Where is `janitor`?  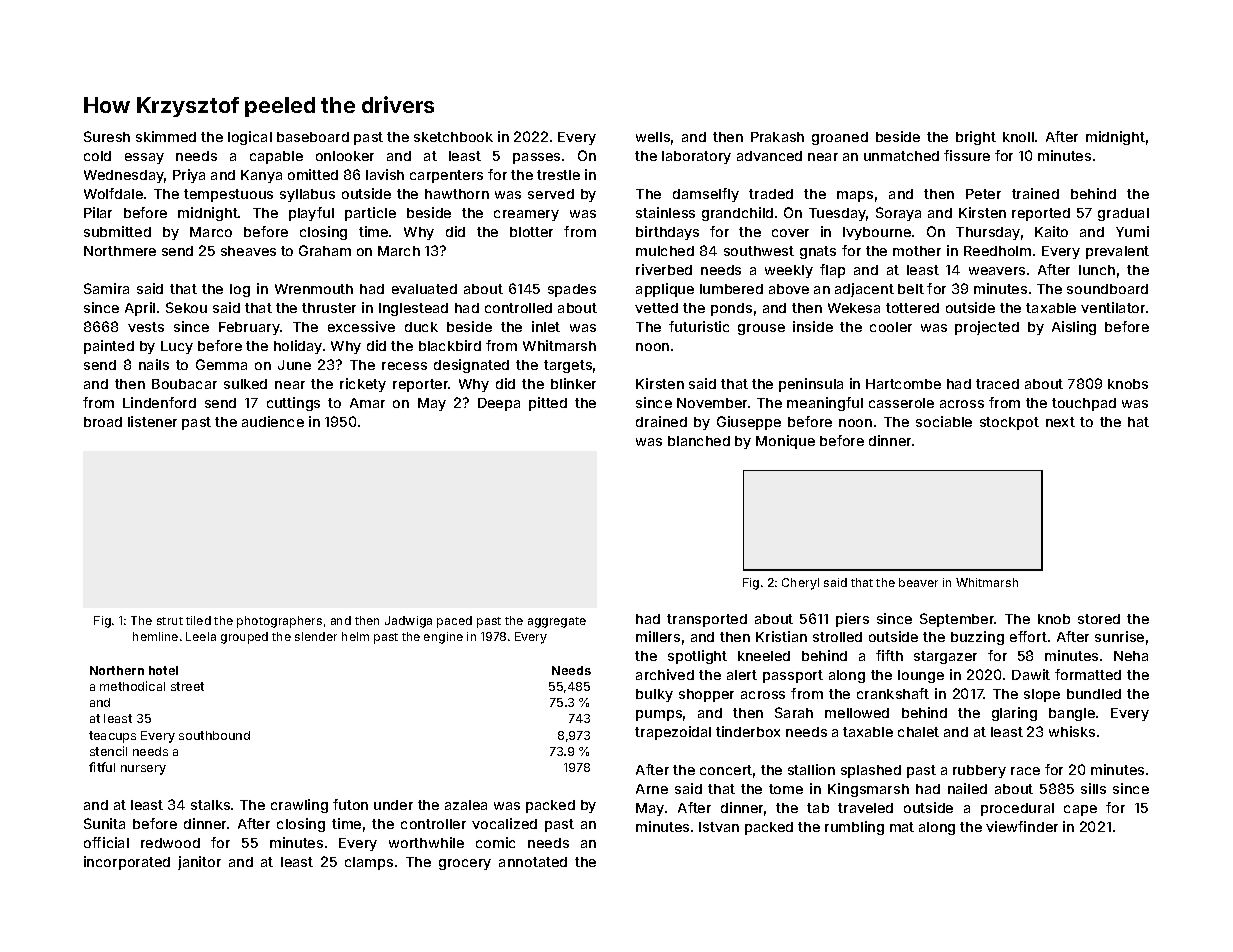
janitor is located at coordinates (199, 863).
